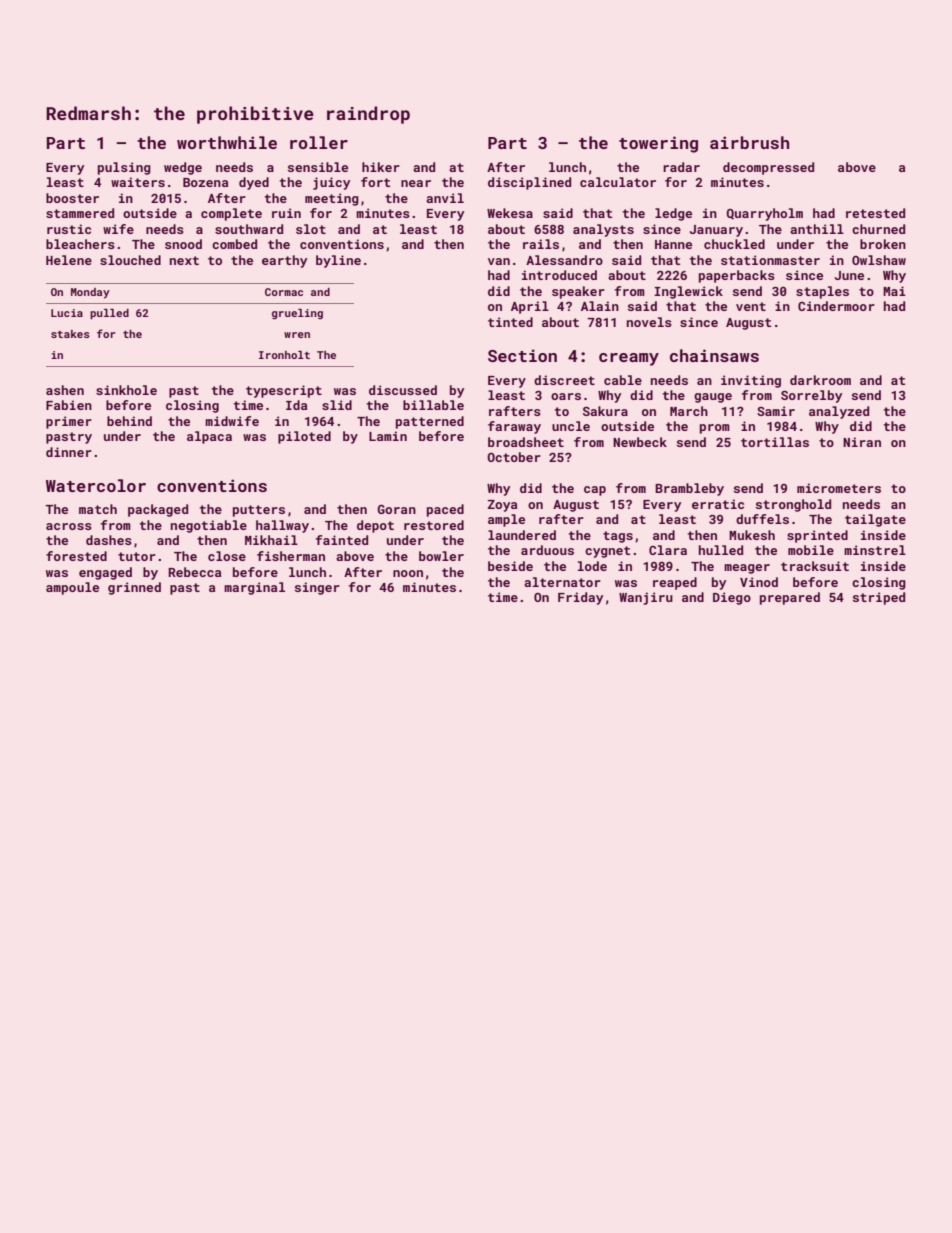 This page has height=1233, width=952. I want to click on Inglewick, so click(689, 292).
